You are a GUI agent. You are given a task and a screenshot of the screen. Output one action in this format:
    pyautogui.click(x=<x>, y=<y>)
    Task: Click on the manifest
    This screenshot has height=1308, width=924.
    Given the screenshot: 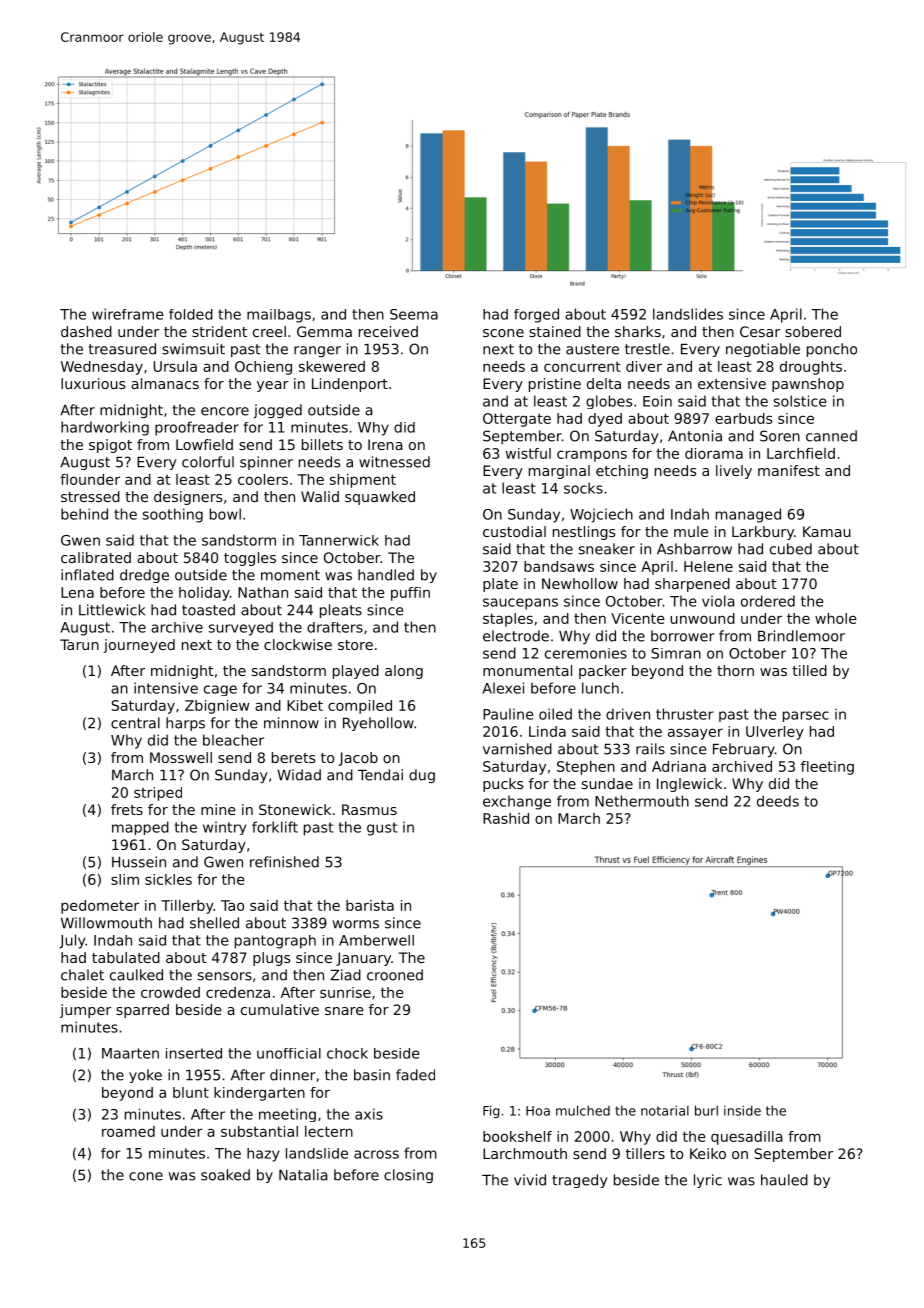 What is the action you would take?
    pyautogui.click(x=789, y=470)
